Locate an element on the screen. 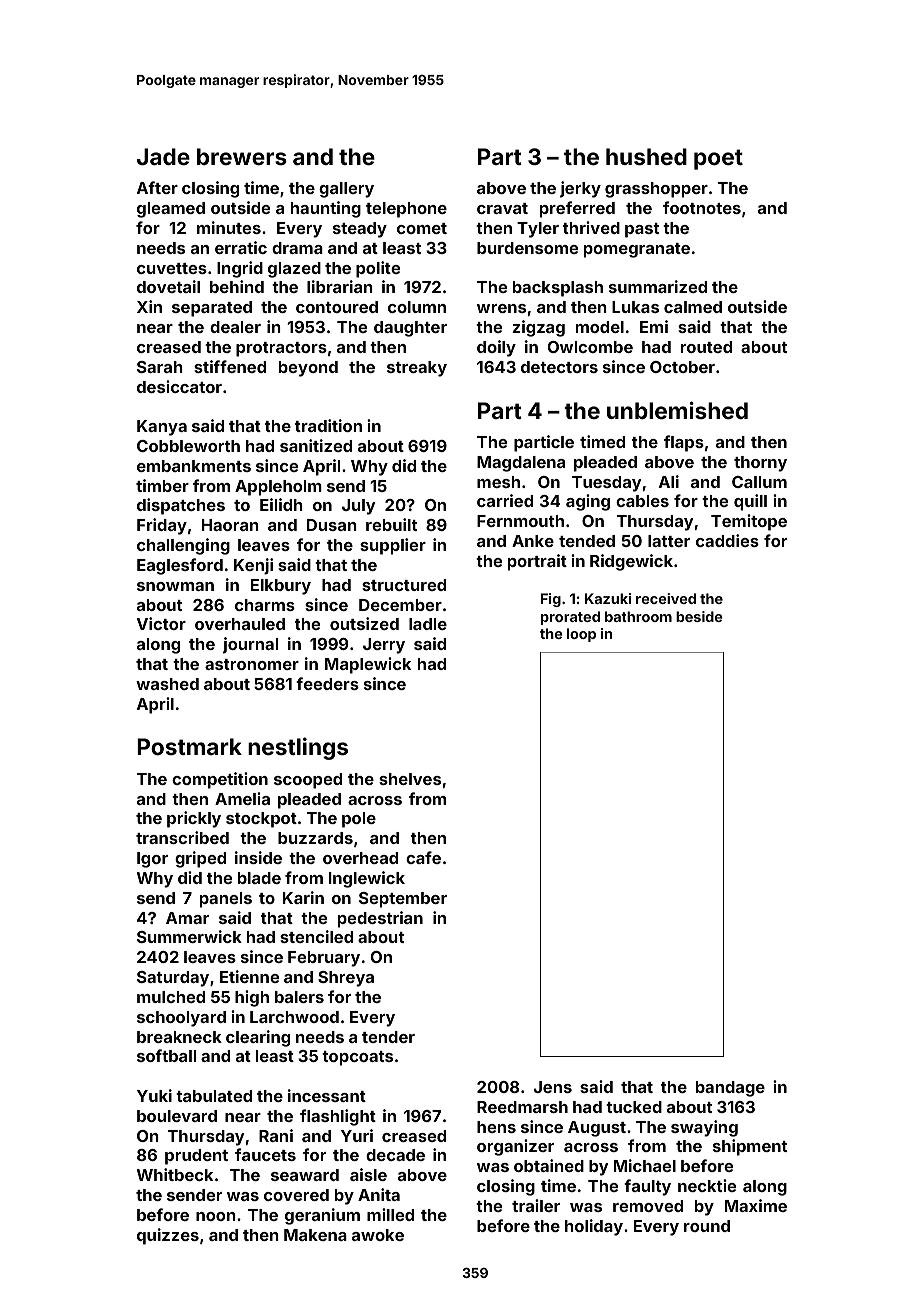  hushed is located at coordinates (646, 156).
